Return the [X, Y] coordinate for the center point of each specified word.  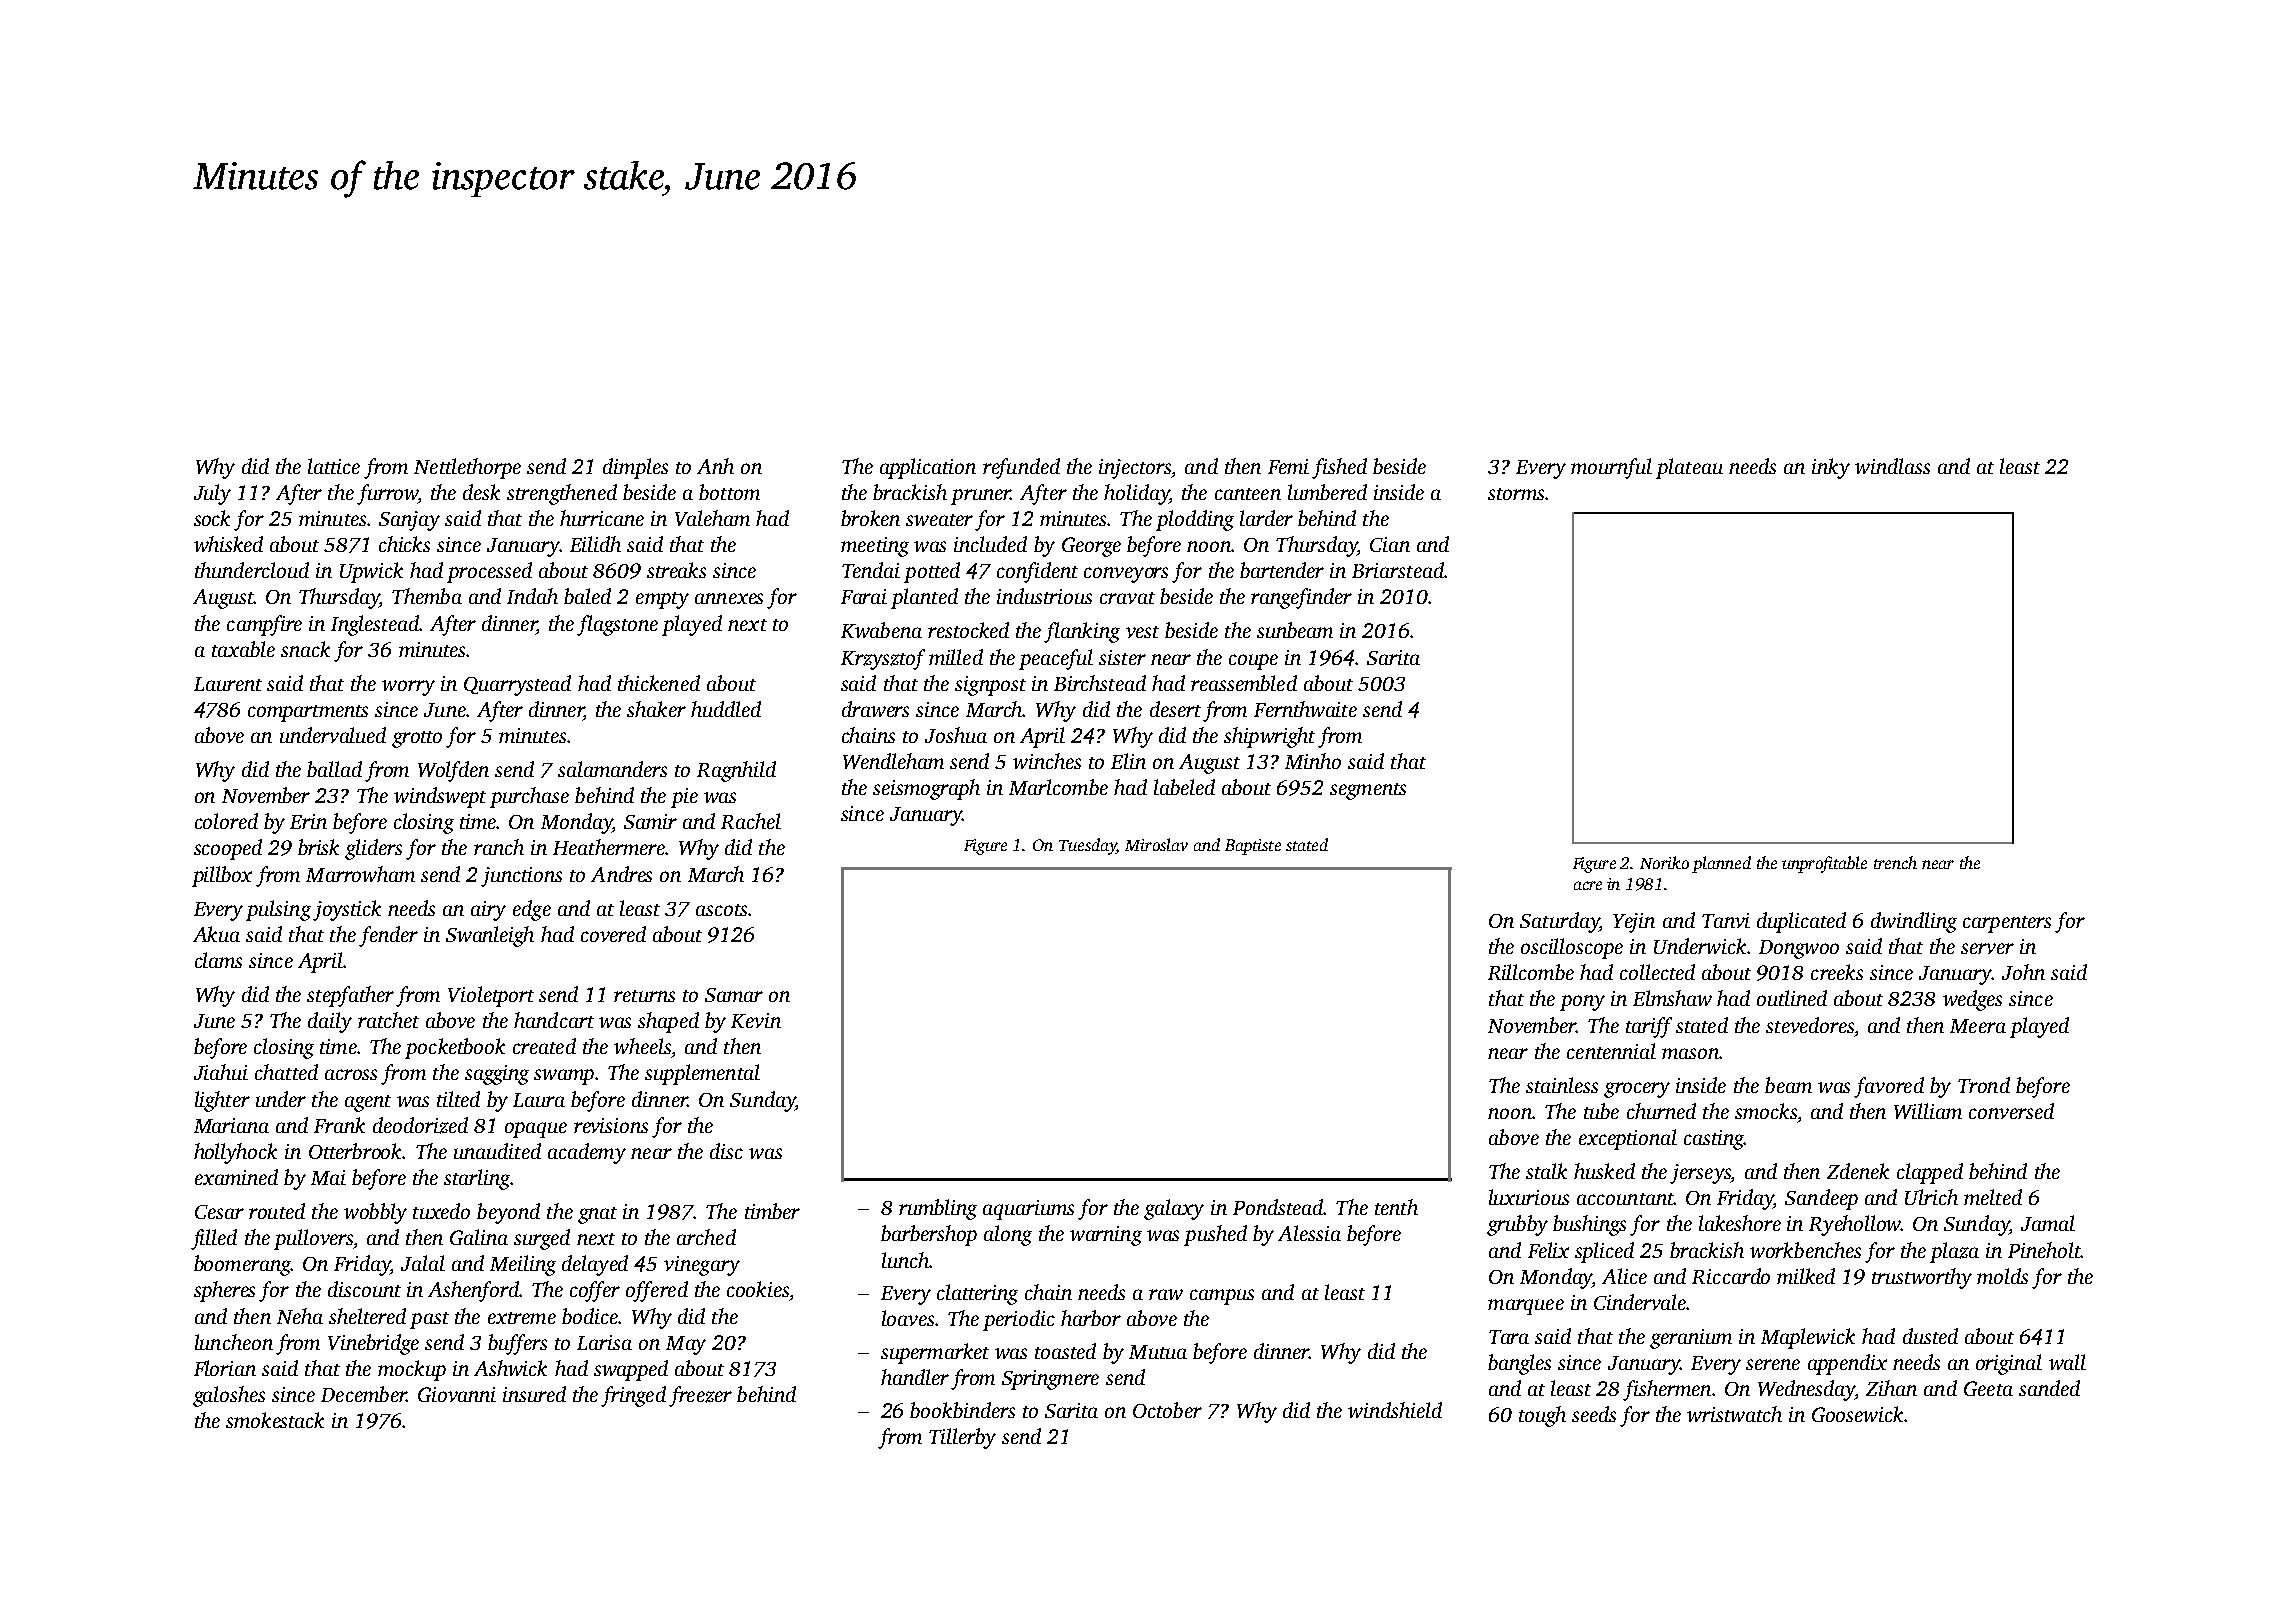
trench [1895, 862]
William [1928, 1111]
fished [1339, 468]
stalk [1546, 1171]
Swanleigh [490, 936]
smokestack [275, 1420]
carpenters [2007, 924]
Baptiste [1253, 847]
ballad [334, 769]
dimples [635, 468]
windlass [1892, 466]
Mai [328, 1177]
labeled [1184, 787]
